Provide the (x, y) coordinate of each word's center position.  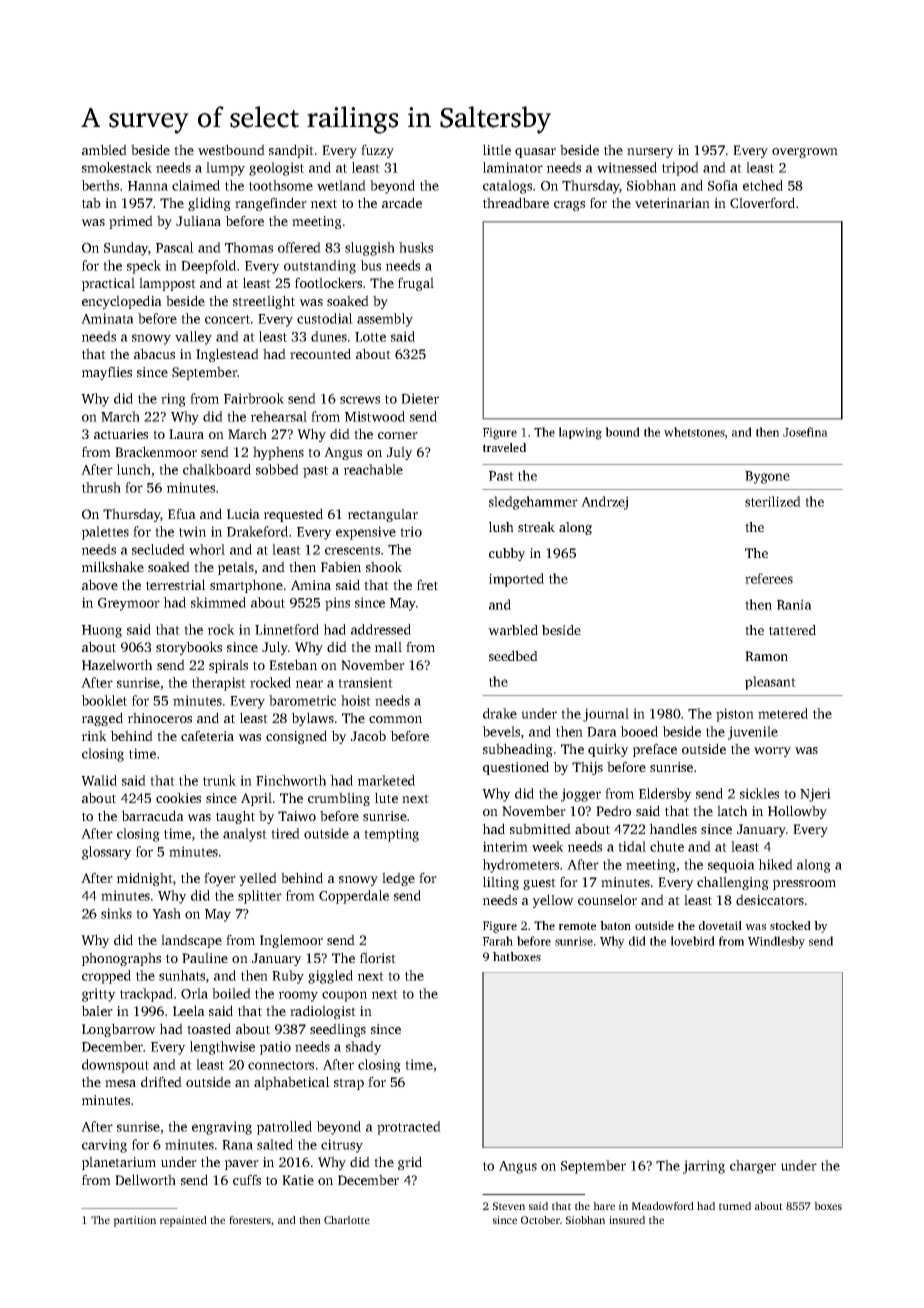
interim (505, 846)
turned (735, 1206)
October (540, 1220)
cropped (106, 977)
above (100, 584)
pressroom (804, 885)
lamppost (167, 284)
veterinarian (672, 203)
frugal (416, 284)
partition (134, 1221)
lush (501, 527)
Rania (794, 604)
